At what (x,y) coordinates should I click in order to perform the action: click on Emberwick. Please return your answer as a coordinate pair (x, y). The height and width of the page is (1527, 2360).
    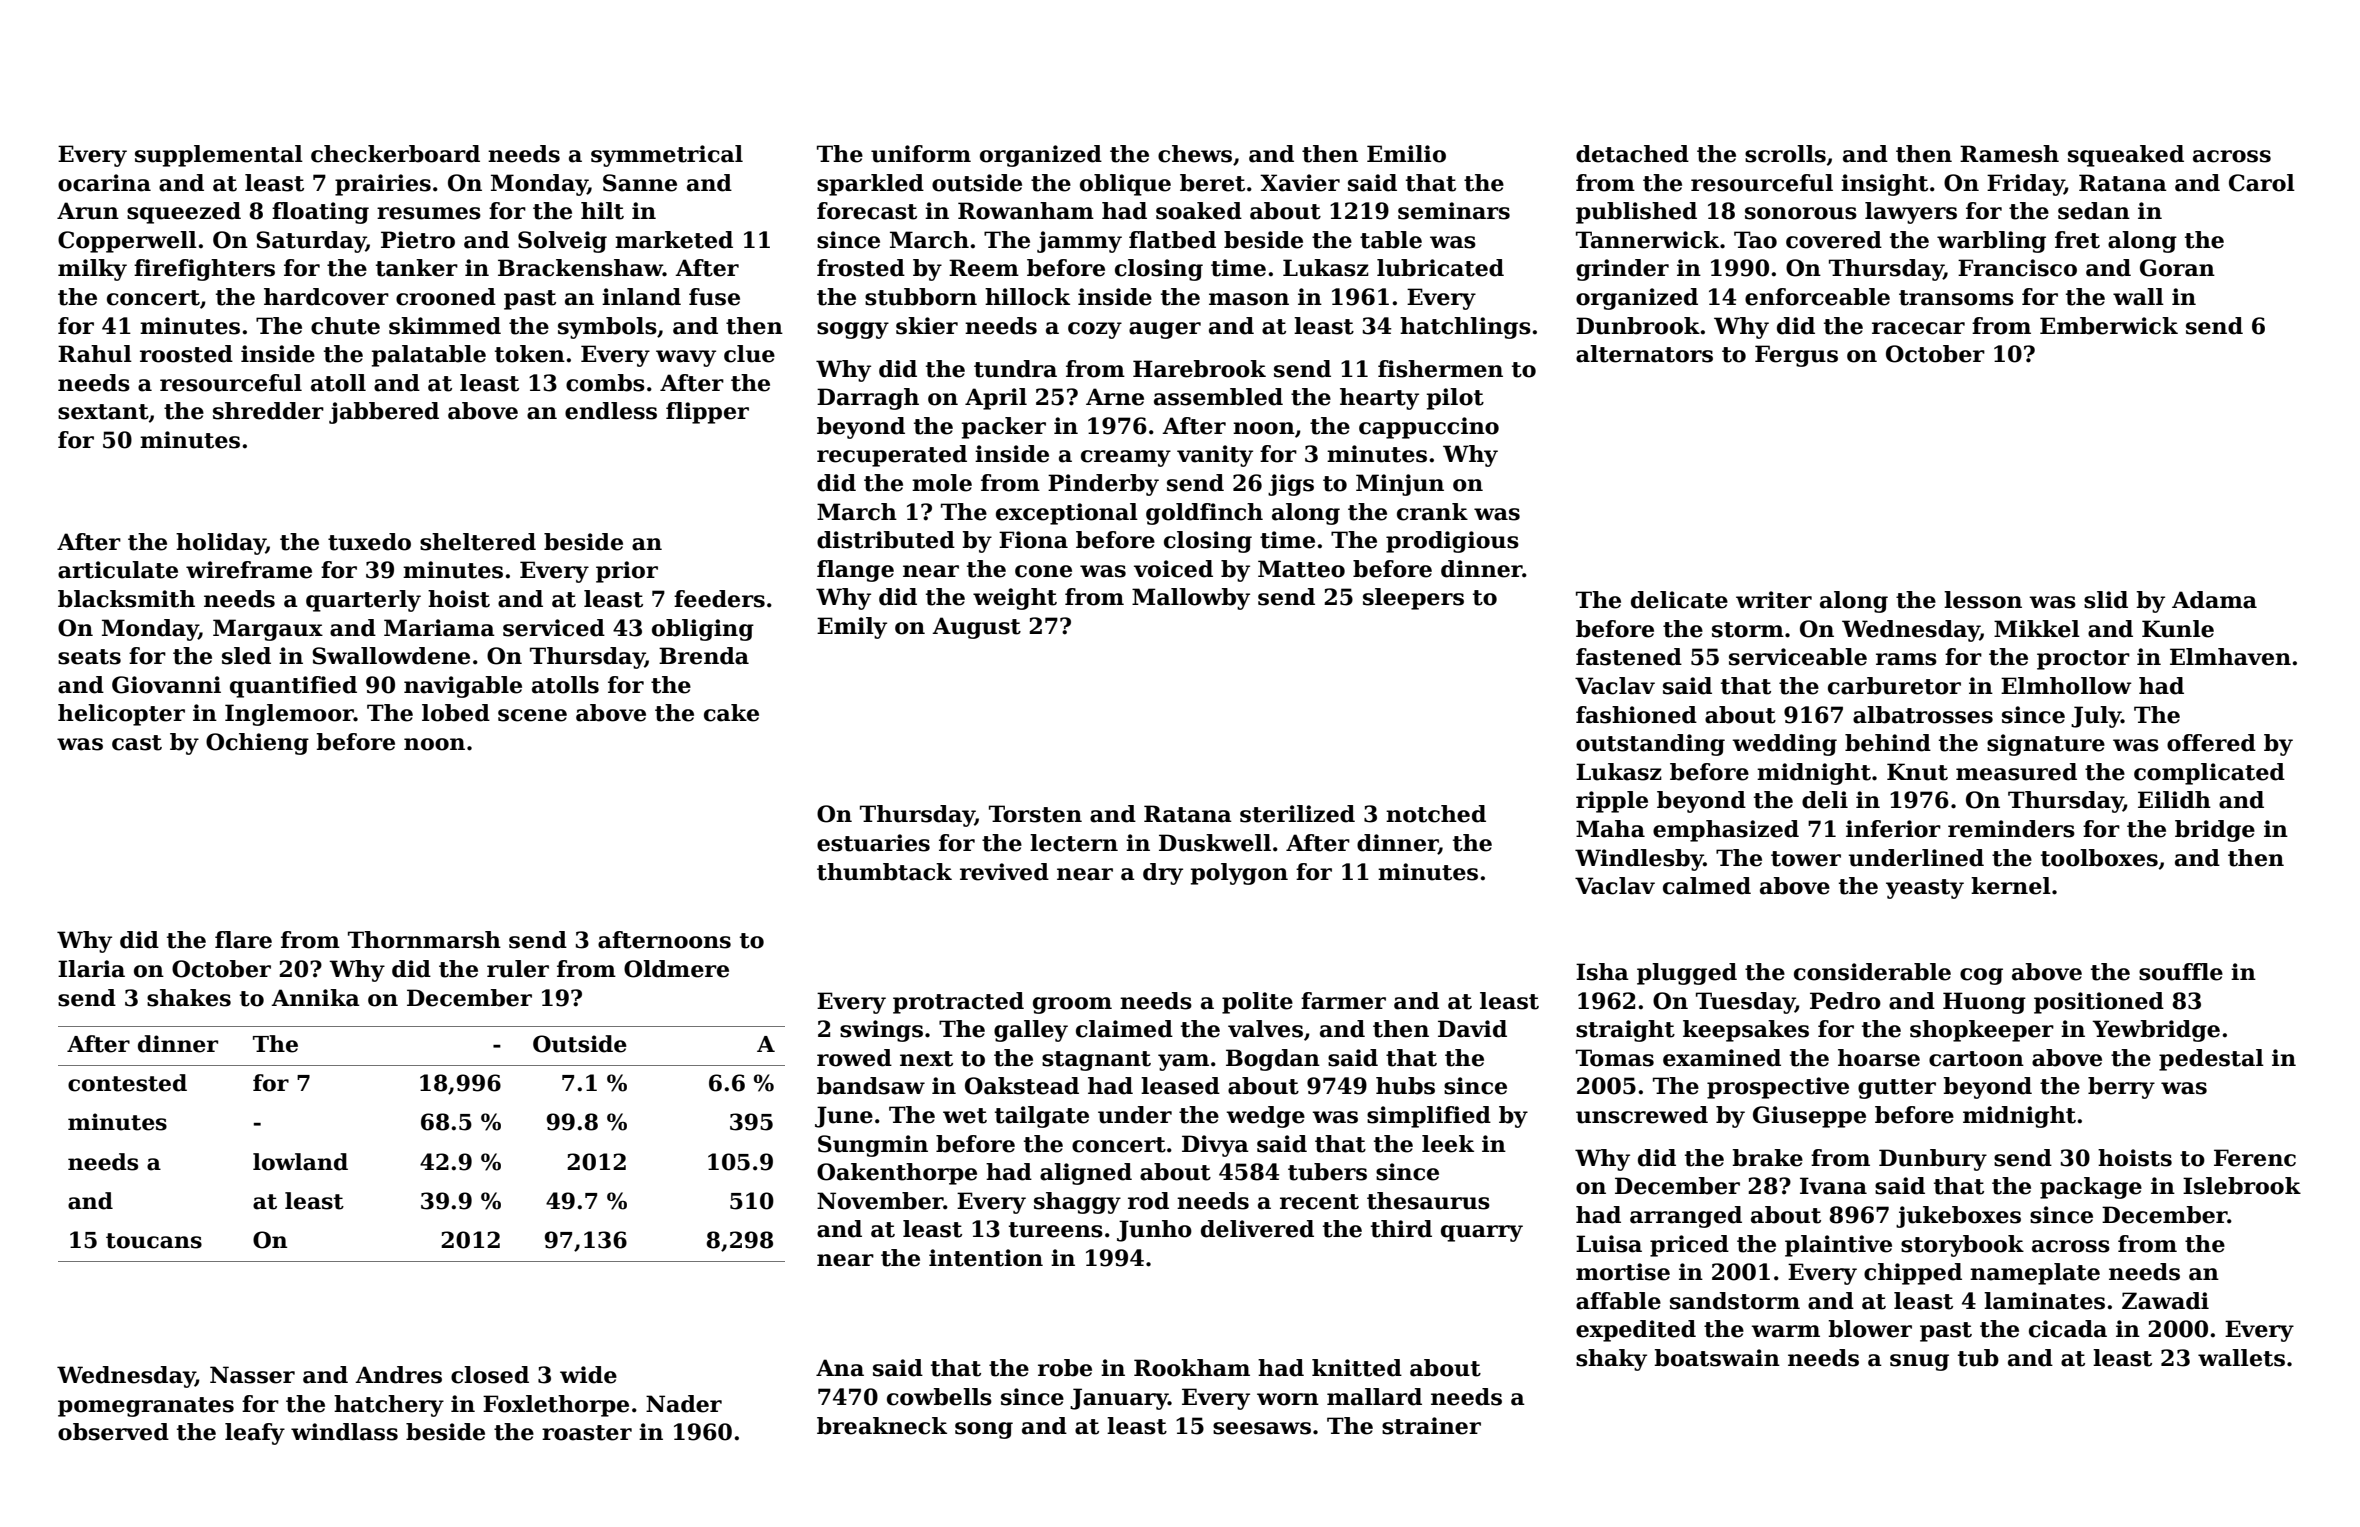
    Looking at the image, I should click on (2109, 326).
